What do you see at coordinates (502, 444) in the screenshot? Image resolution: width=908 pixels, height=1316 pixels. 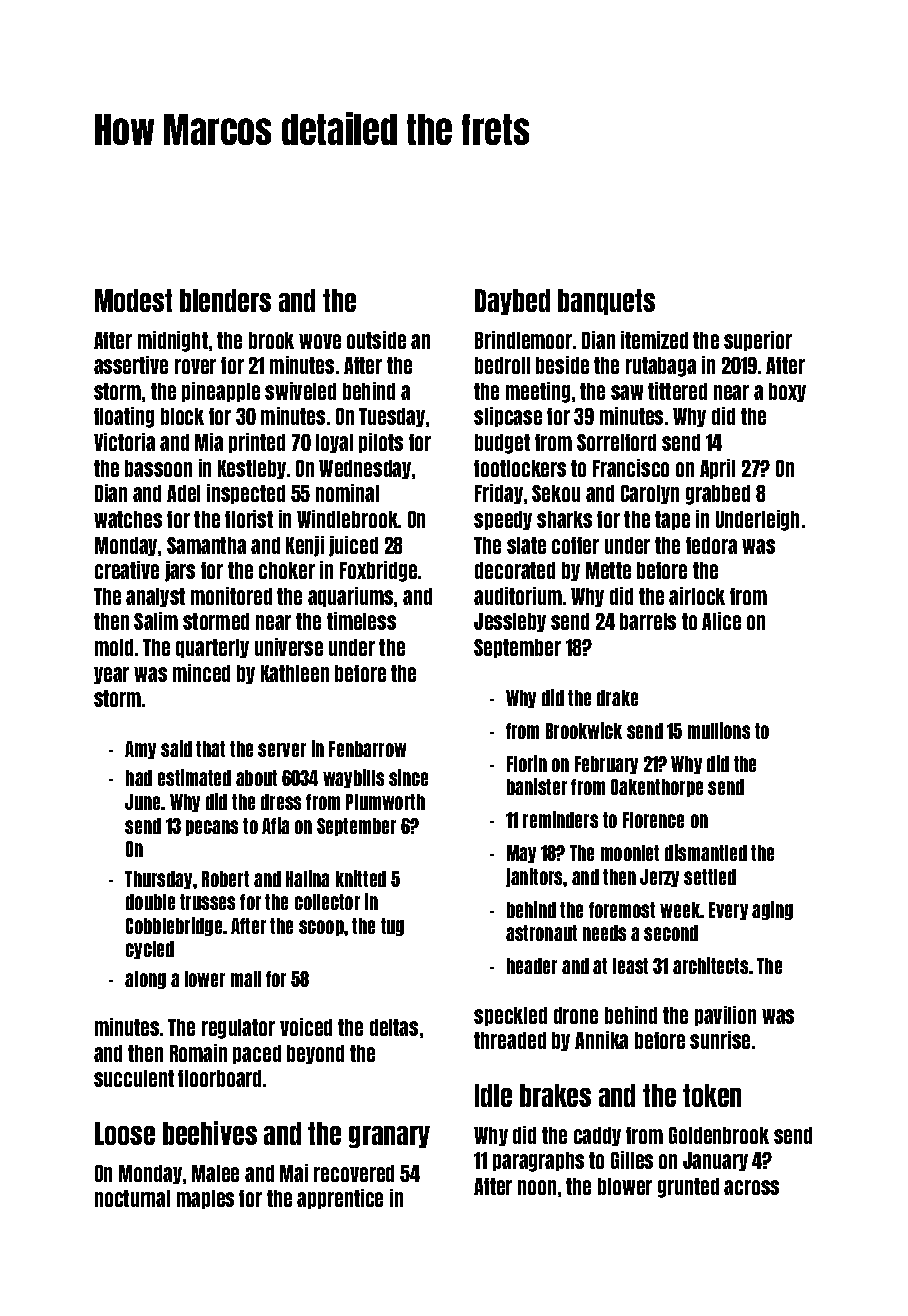 I see `budget` at bounding box center [502, 444].
